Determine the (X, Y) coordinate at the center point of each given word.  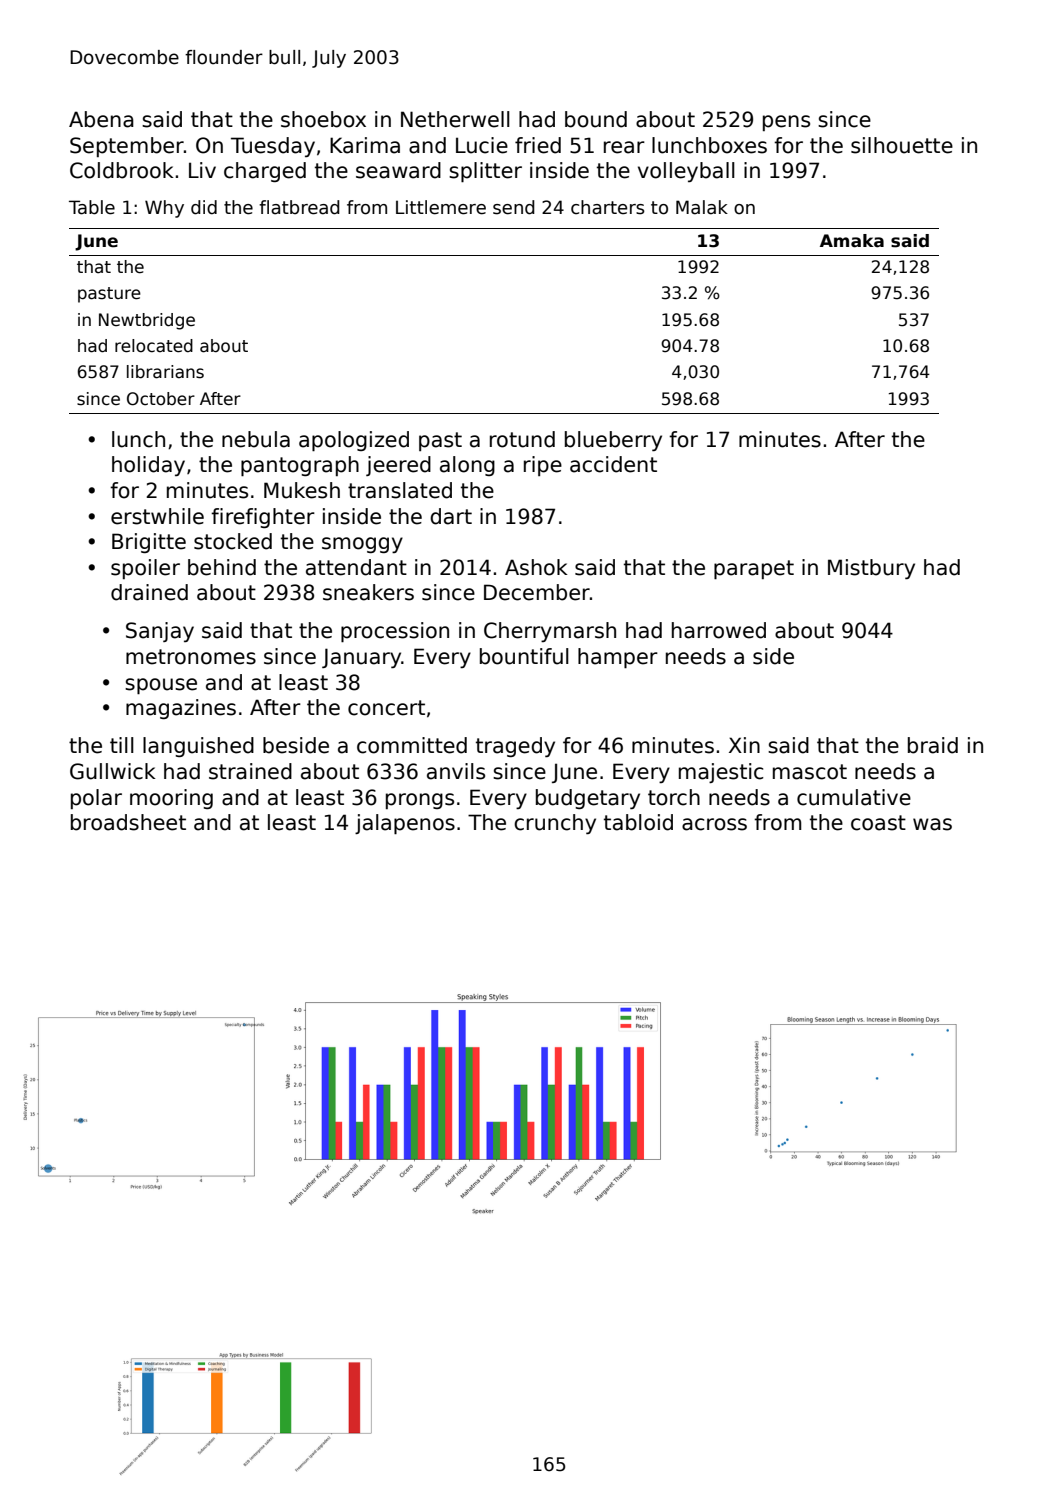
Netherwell (455, 119)
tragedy (515, 747)
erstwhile (157, 516)
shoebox (323, 119)
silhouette (902, 145)
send (514, 207)
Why (164, 209)
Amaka (852, 241)
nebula (256, 439)
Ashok (536, 567)
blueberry (613, 441)
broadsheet (128, 822)
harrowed (719, 630)
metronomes (191, 657)
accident (613, 464)
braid (933, 745)
